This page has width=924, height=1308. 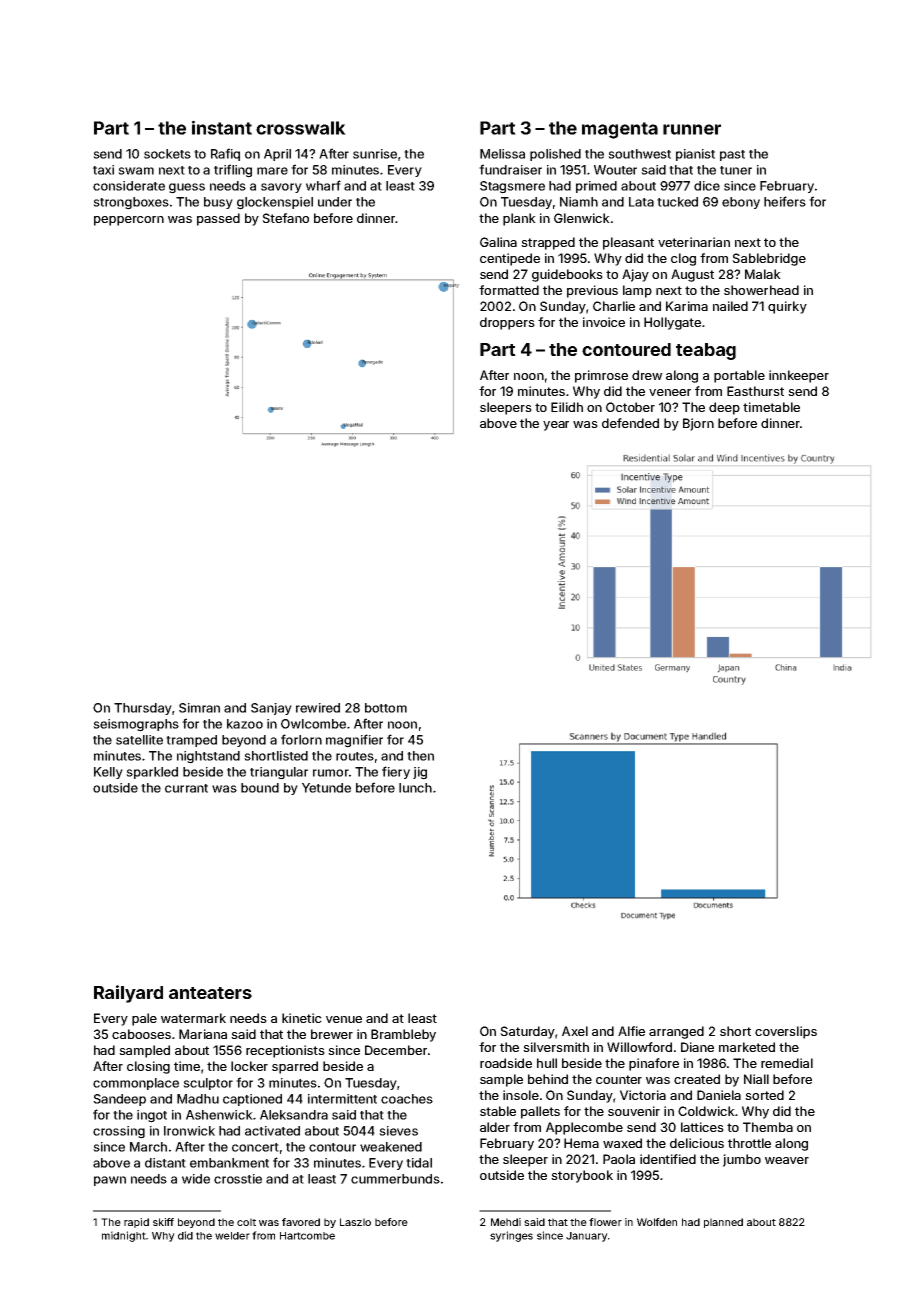 I want to click on planned, so click(x=723, y=1223).
